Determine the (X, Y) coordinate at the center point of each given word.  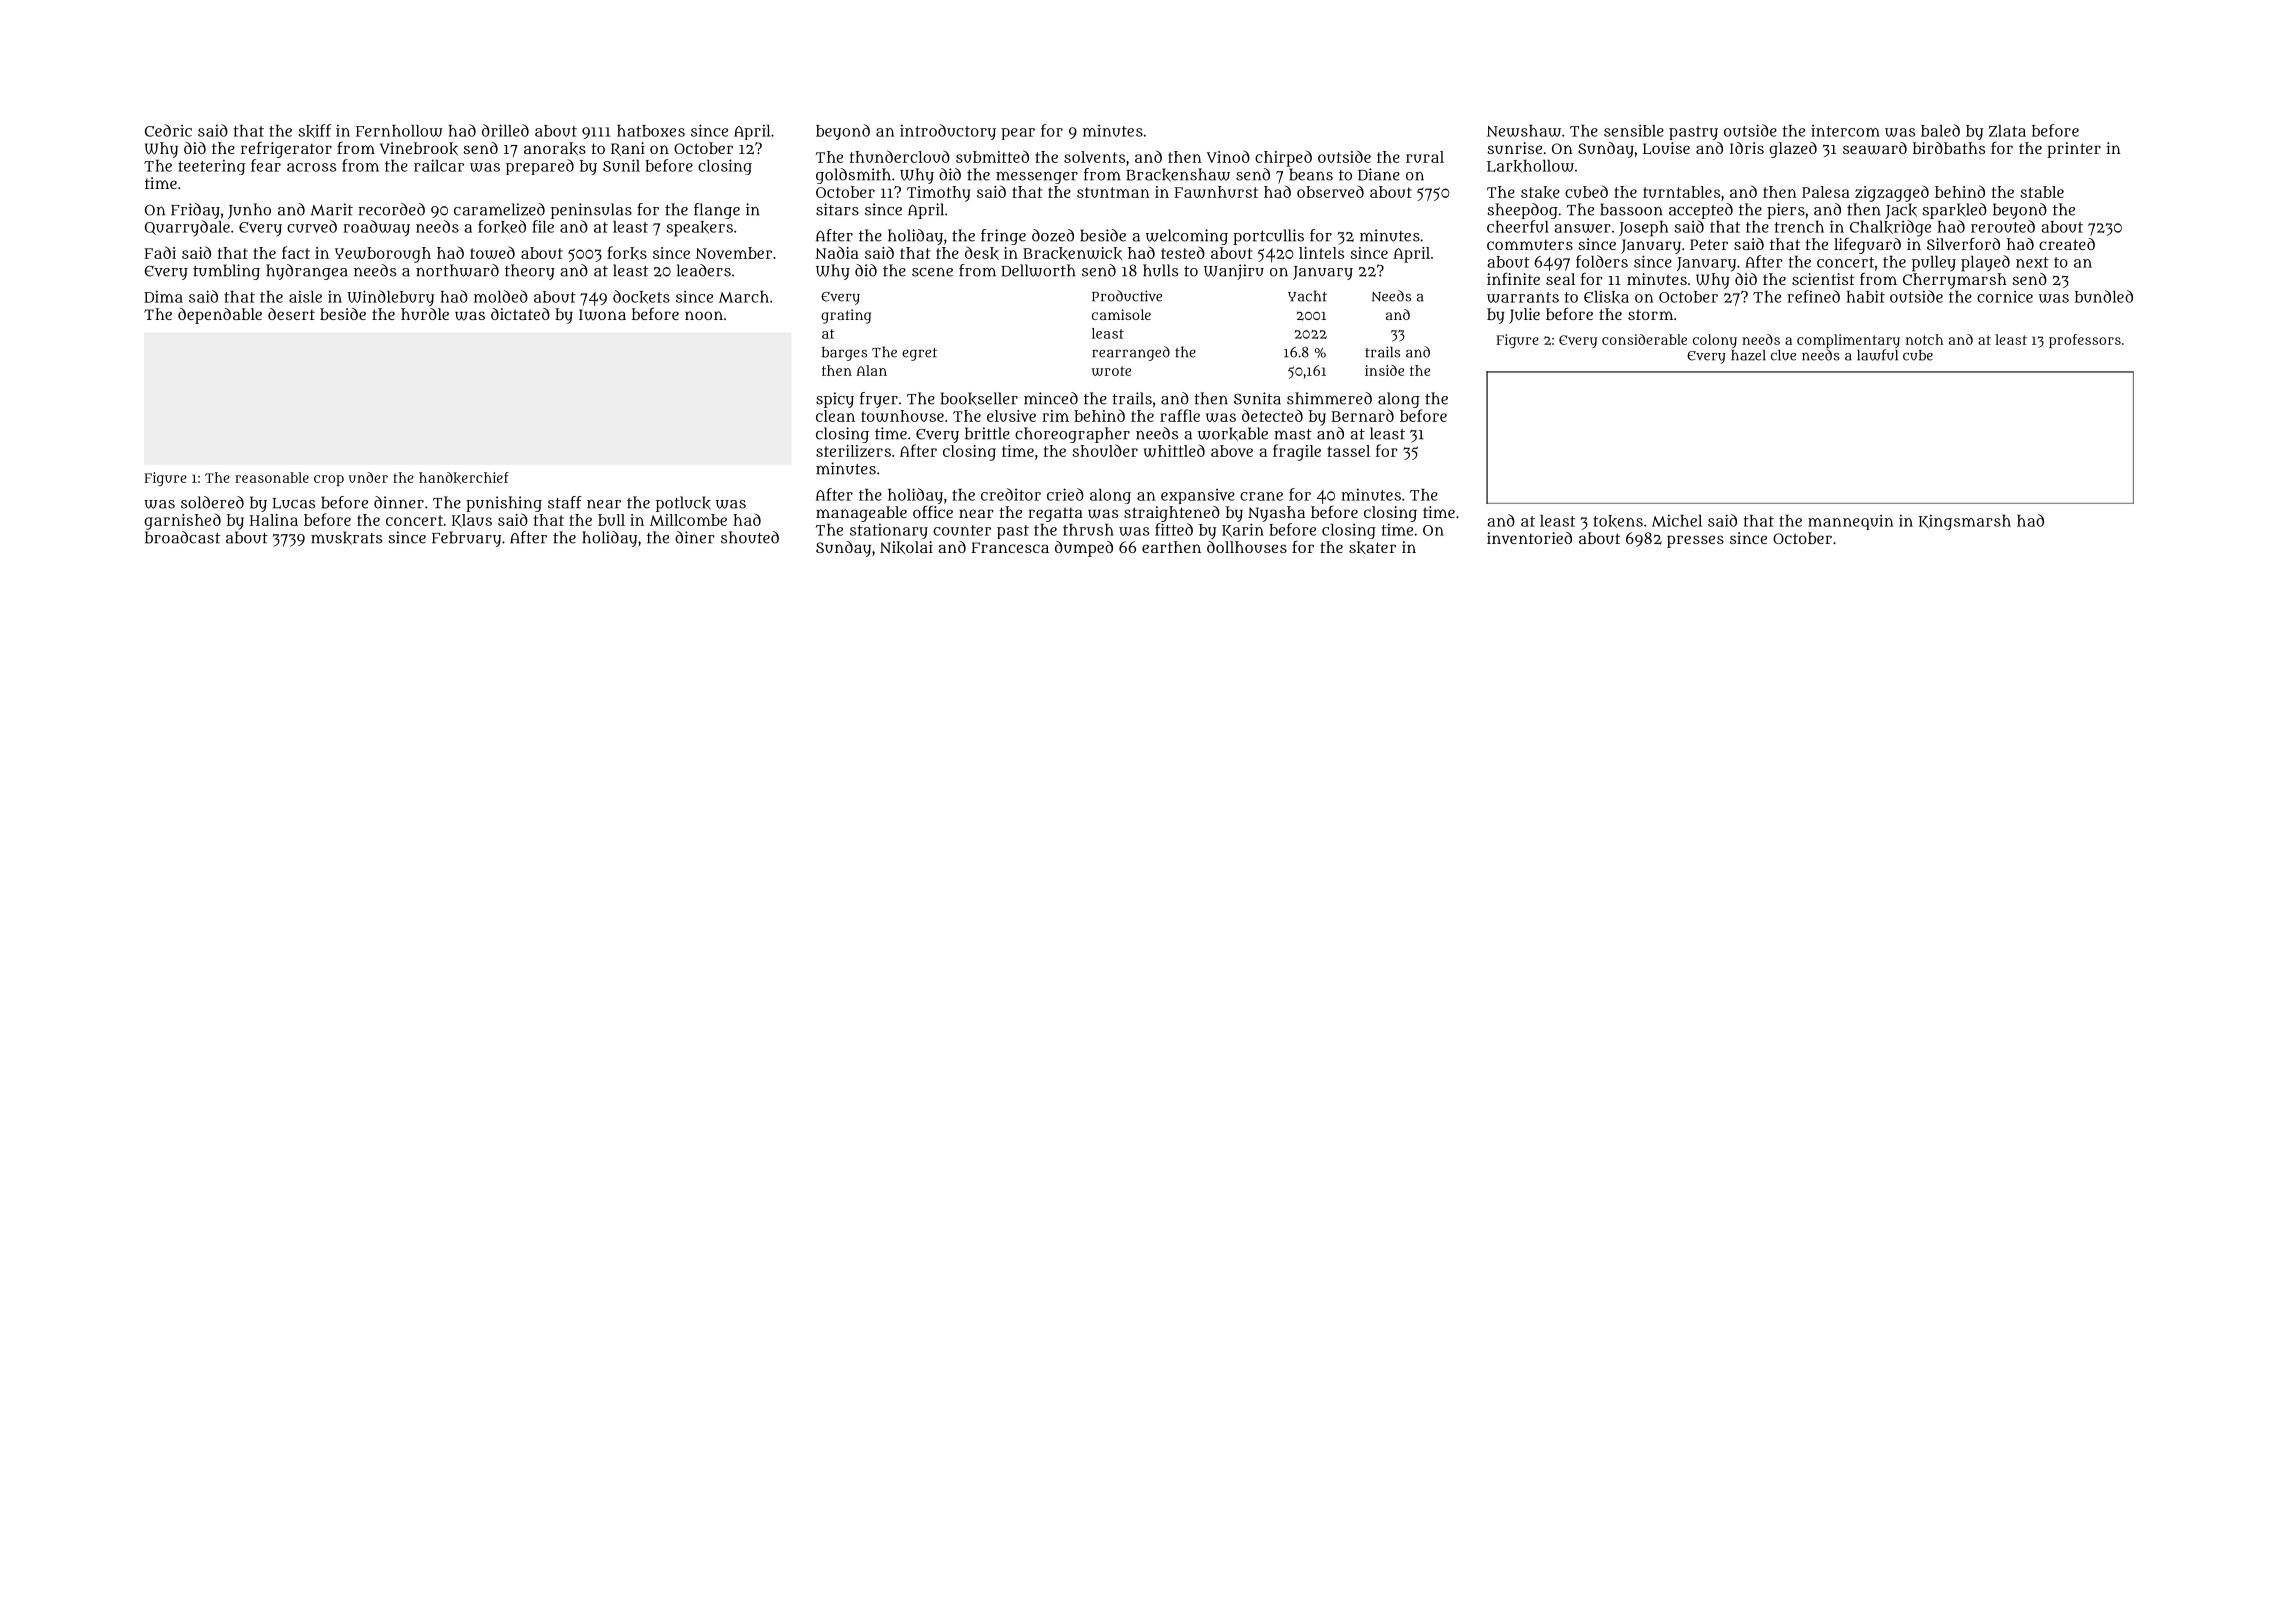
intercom (1845, 131)
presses (1695, 541)
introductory (948, 132)
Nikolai (906, 547)
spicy (835, 400)
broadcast (182, 537)
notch (1924, 339)
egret (919, 354)
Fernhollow (399, 131)
